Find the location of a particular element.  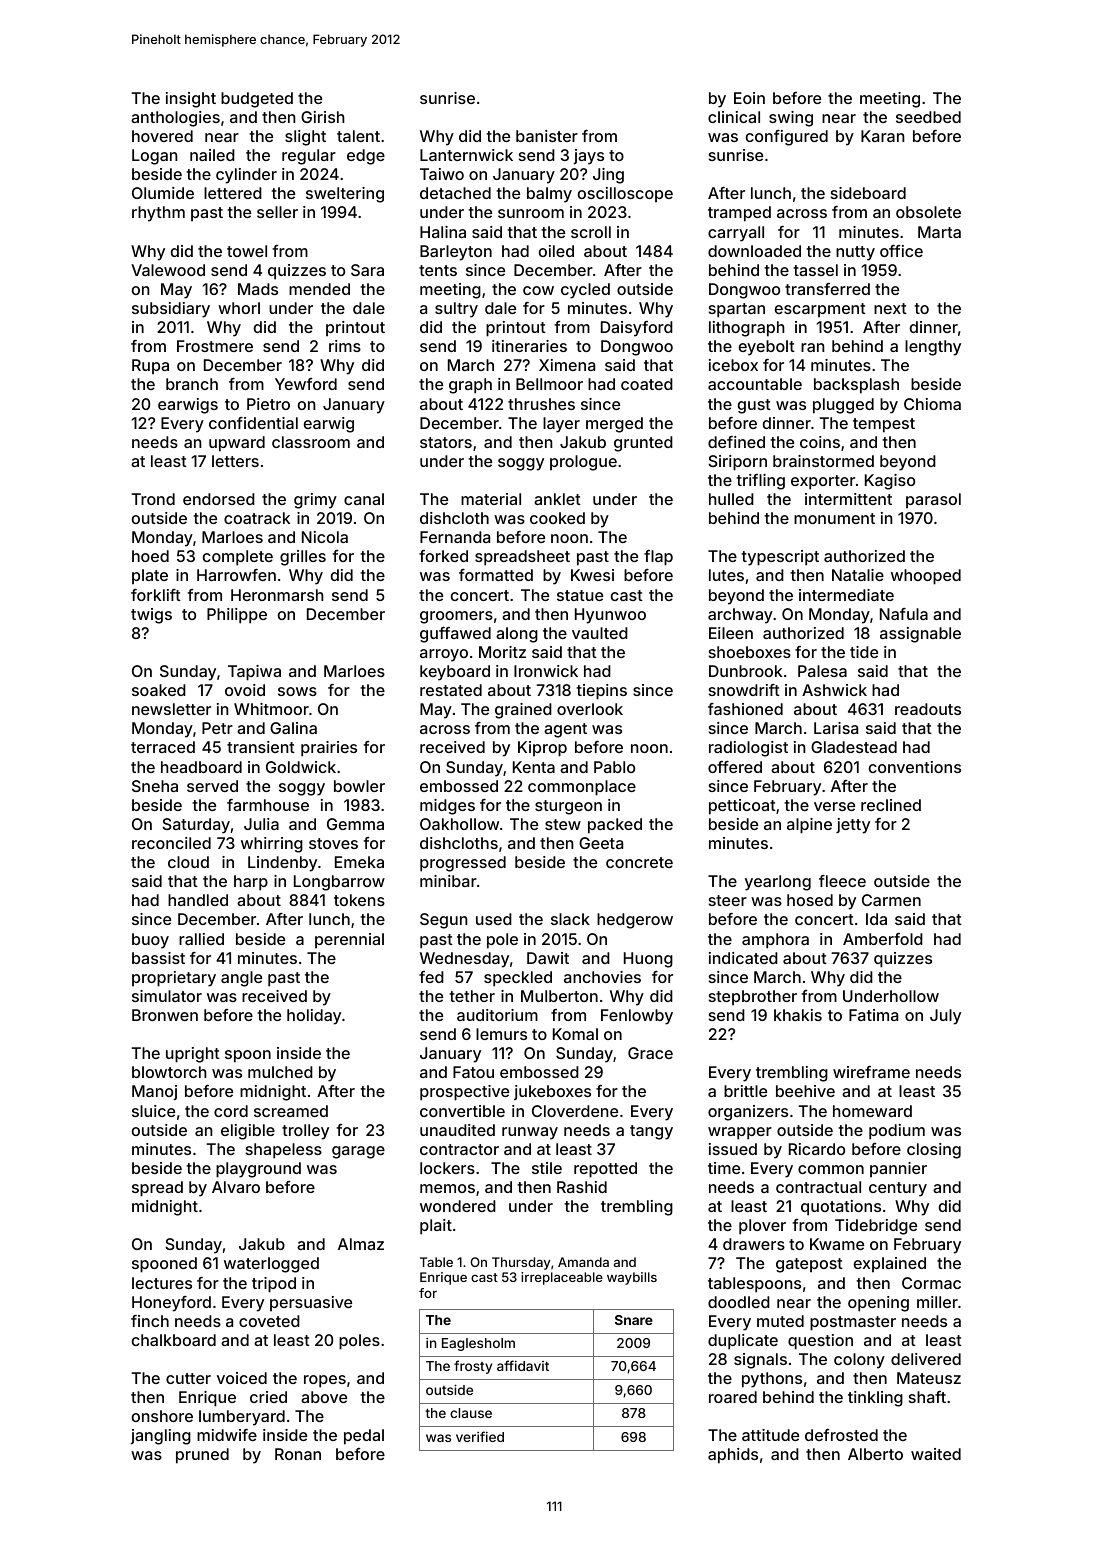

arroyo is located at coordinates (444, 655).
